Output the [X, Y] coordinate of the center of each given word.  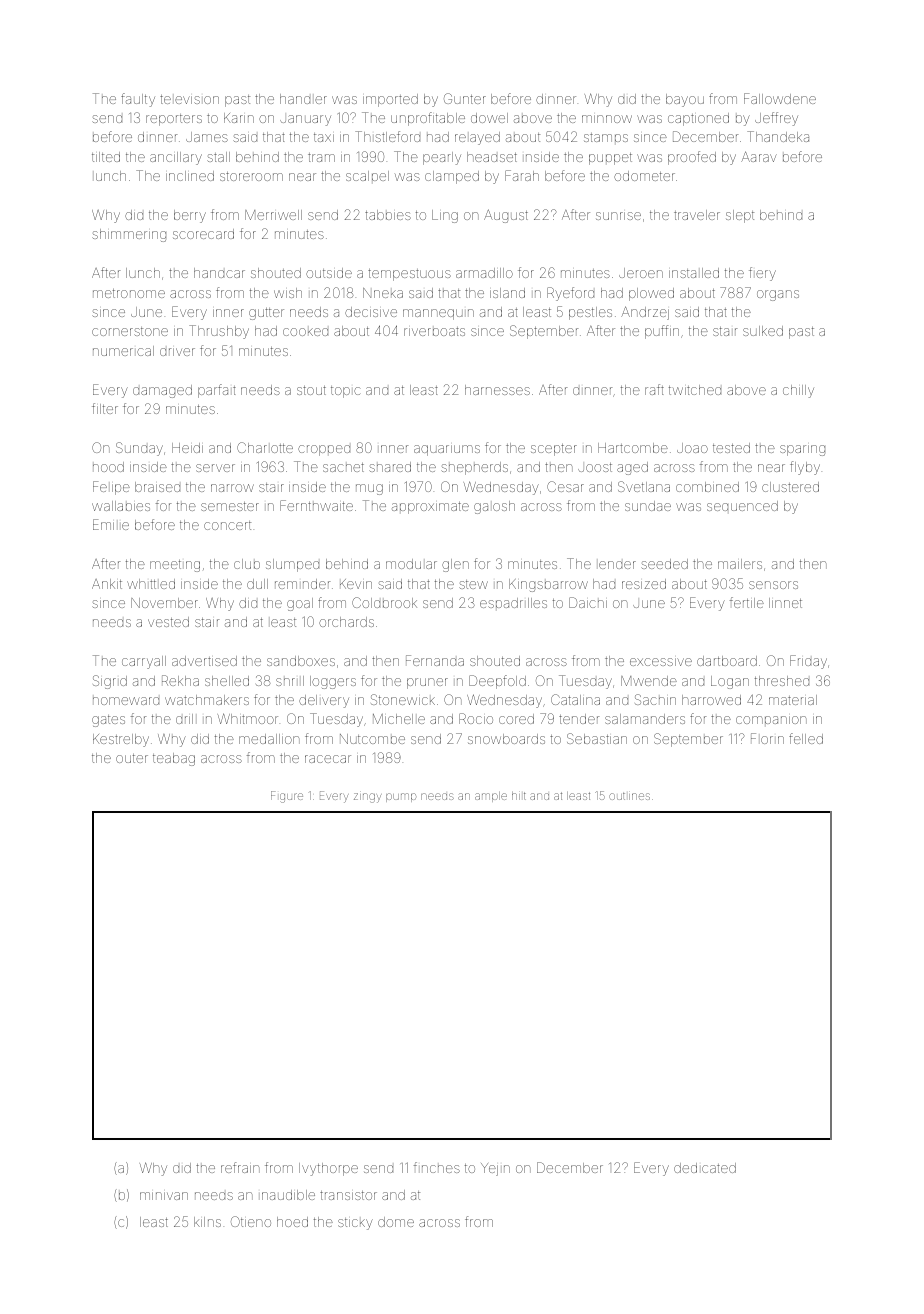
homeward [126, 701]
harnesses [497, 390]
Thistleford [387, 136]
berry [190, 216]
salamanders [645, 719]
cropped [324, 450]
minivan [164, 1196]
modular [411, 564]
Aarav [759, 156]
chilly [798, 391]
